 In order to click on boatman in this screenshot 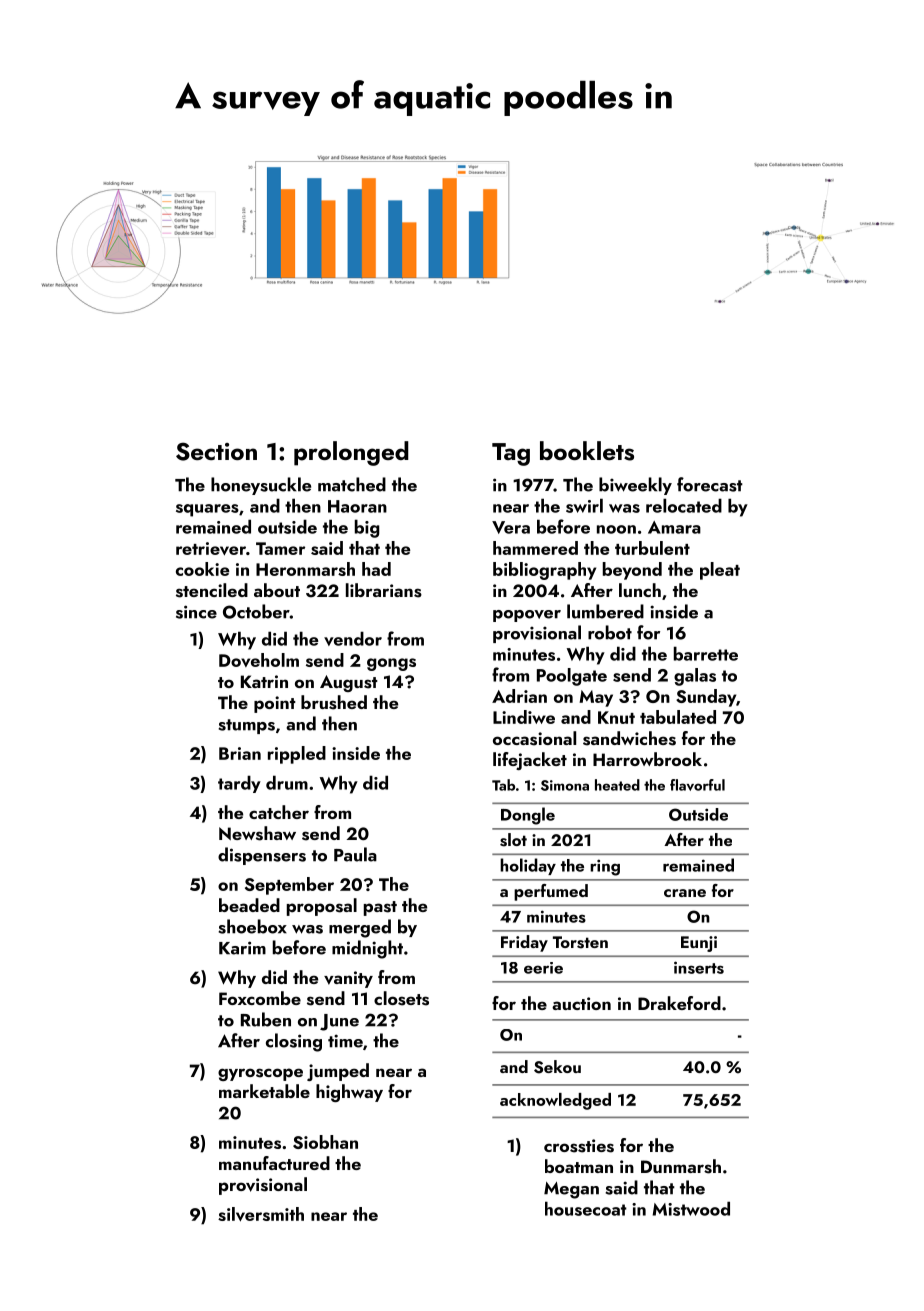, I will do `click(579, 1166)`.
